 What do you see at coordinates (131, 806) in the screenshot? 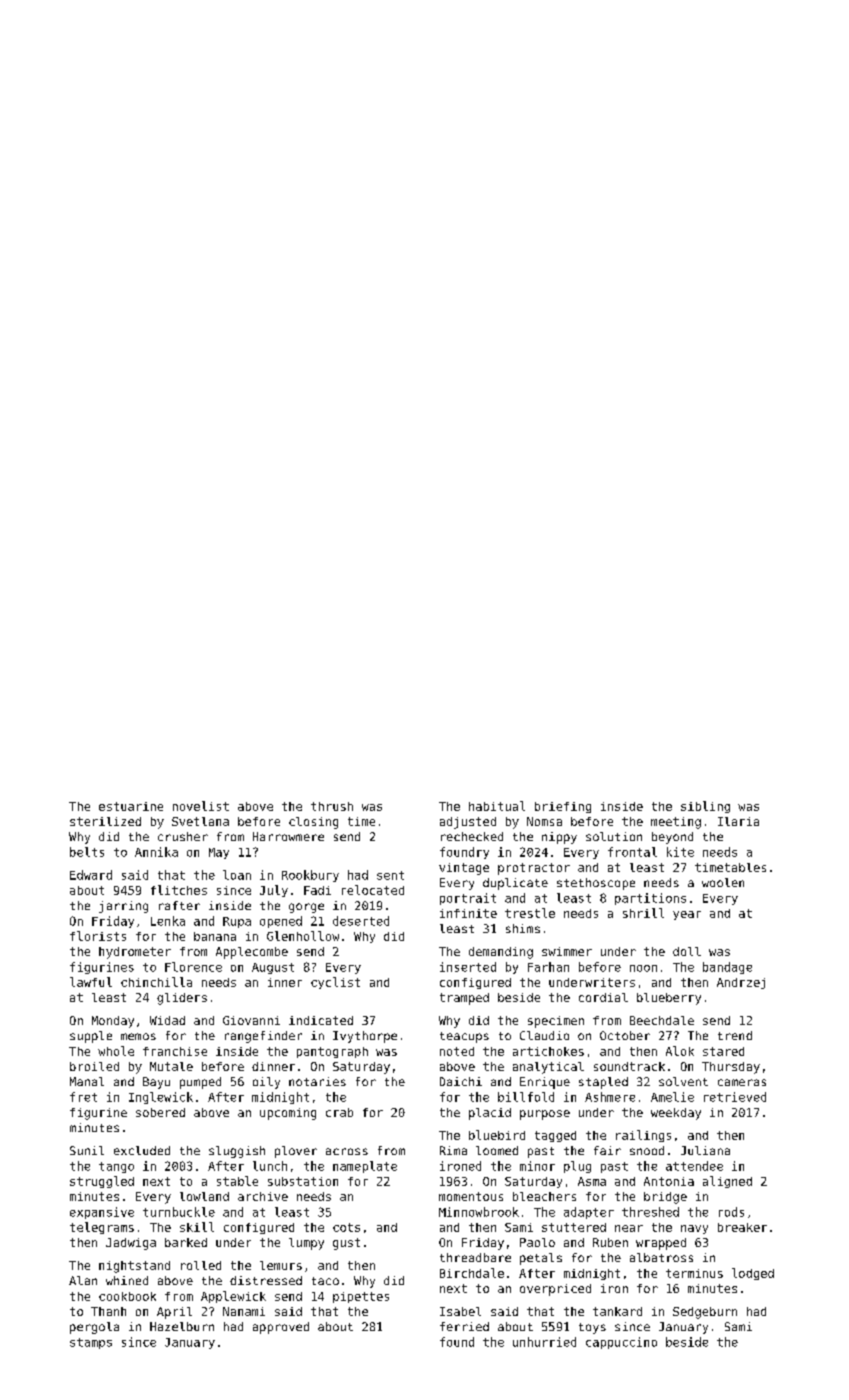
I see `estuarine` at bounding box center [131, 806].
